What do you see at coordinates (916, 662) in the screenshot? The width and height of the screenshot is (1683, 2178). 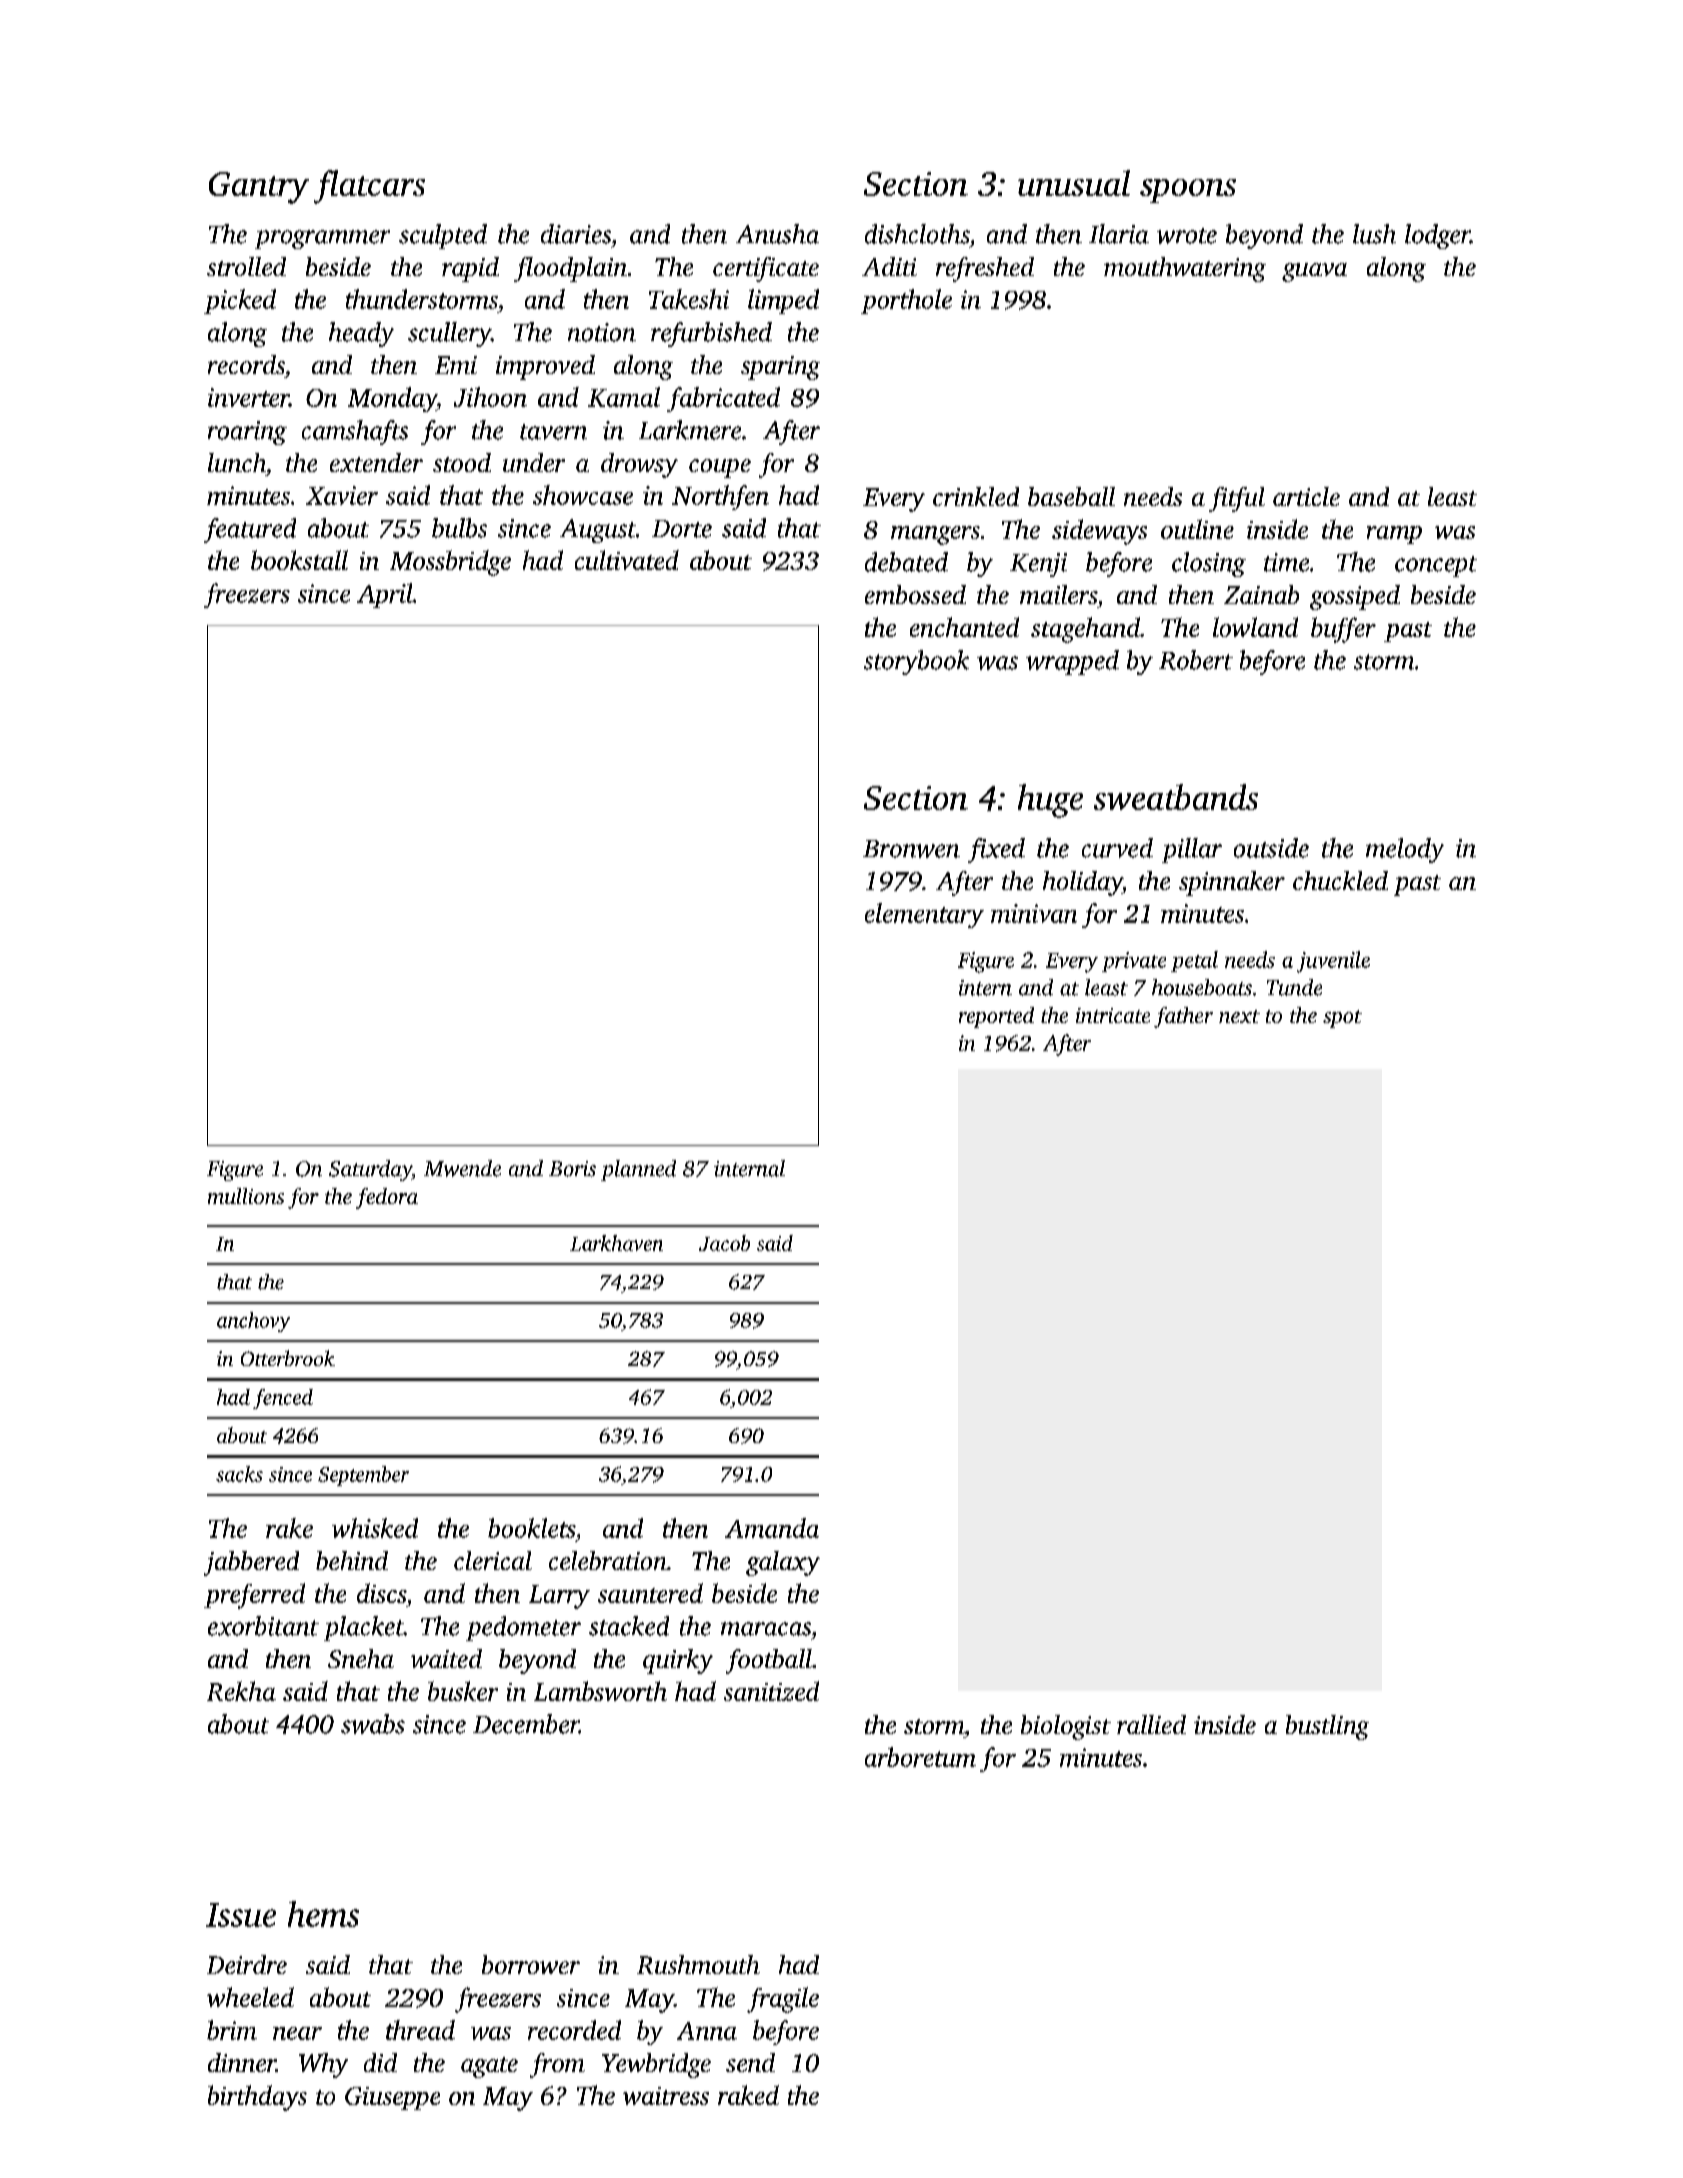 I see `storybook` at bounding box center [916, 662].
